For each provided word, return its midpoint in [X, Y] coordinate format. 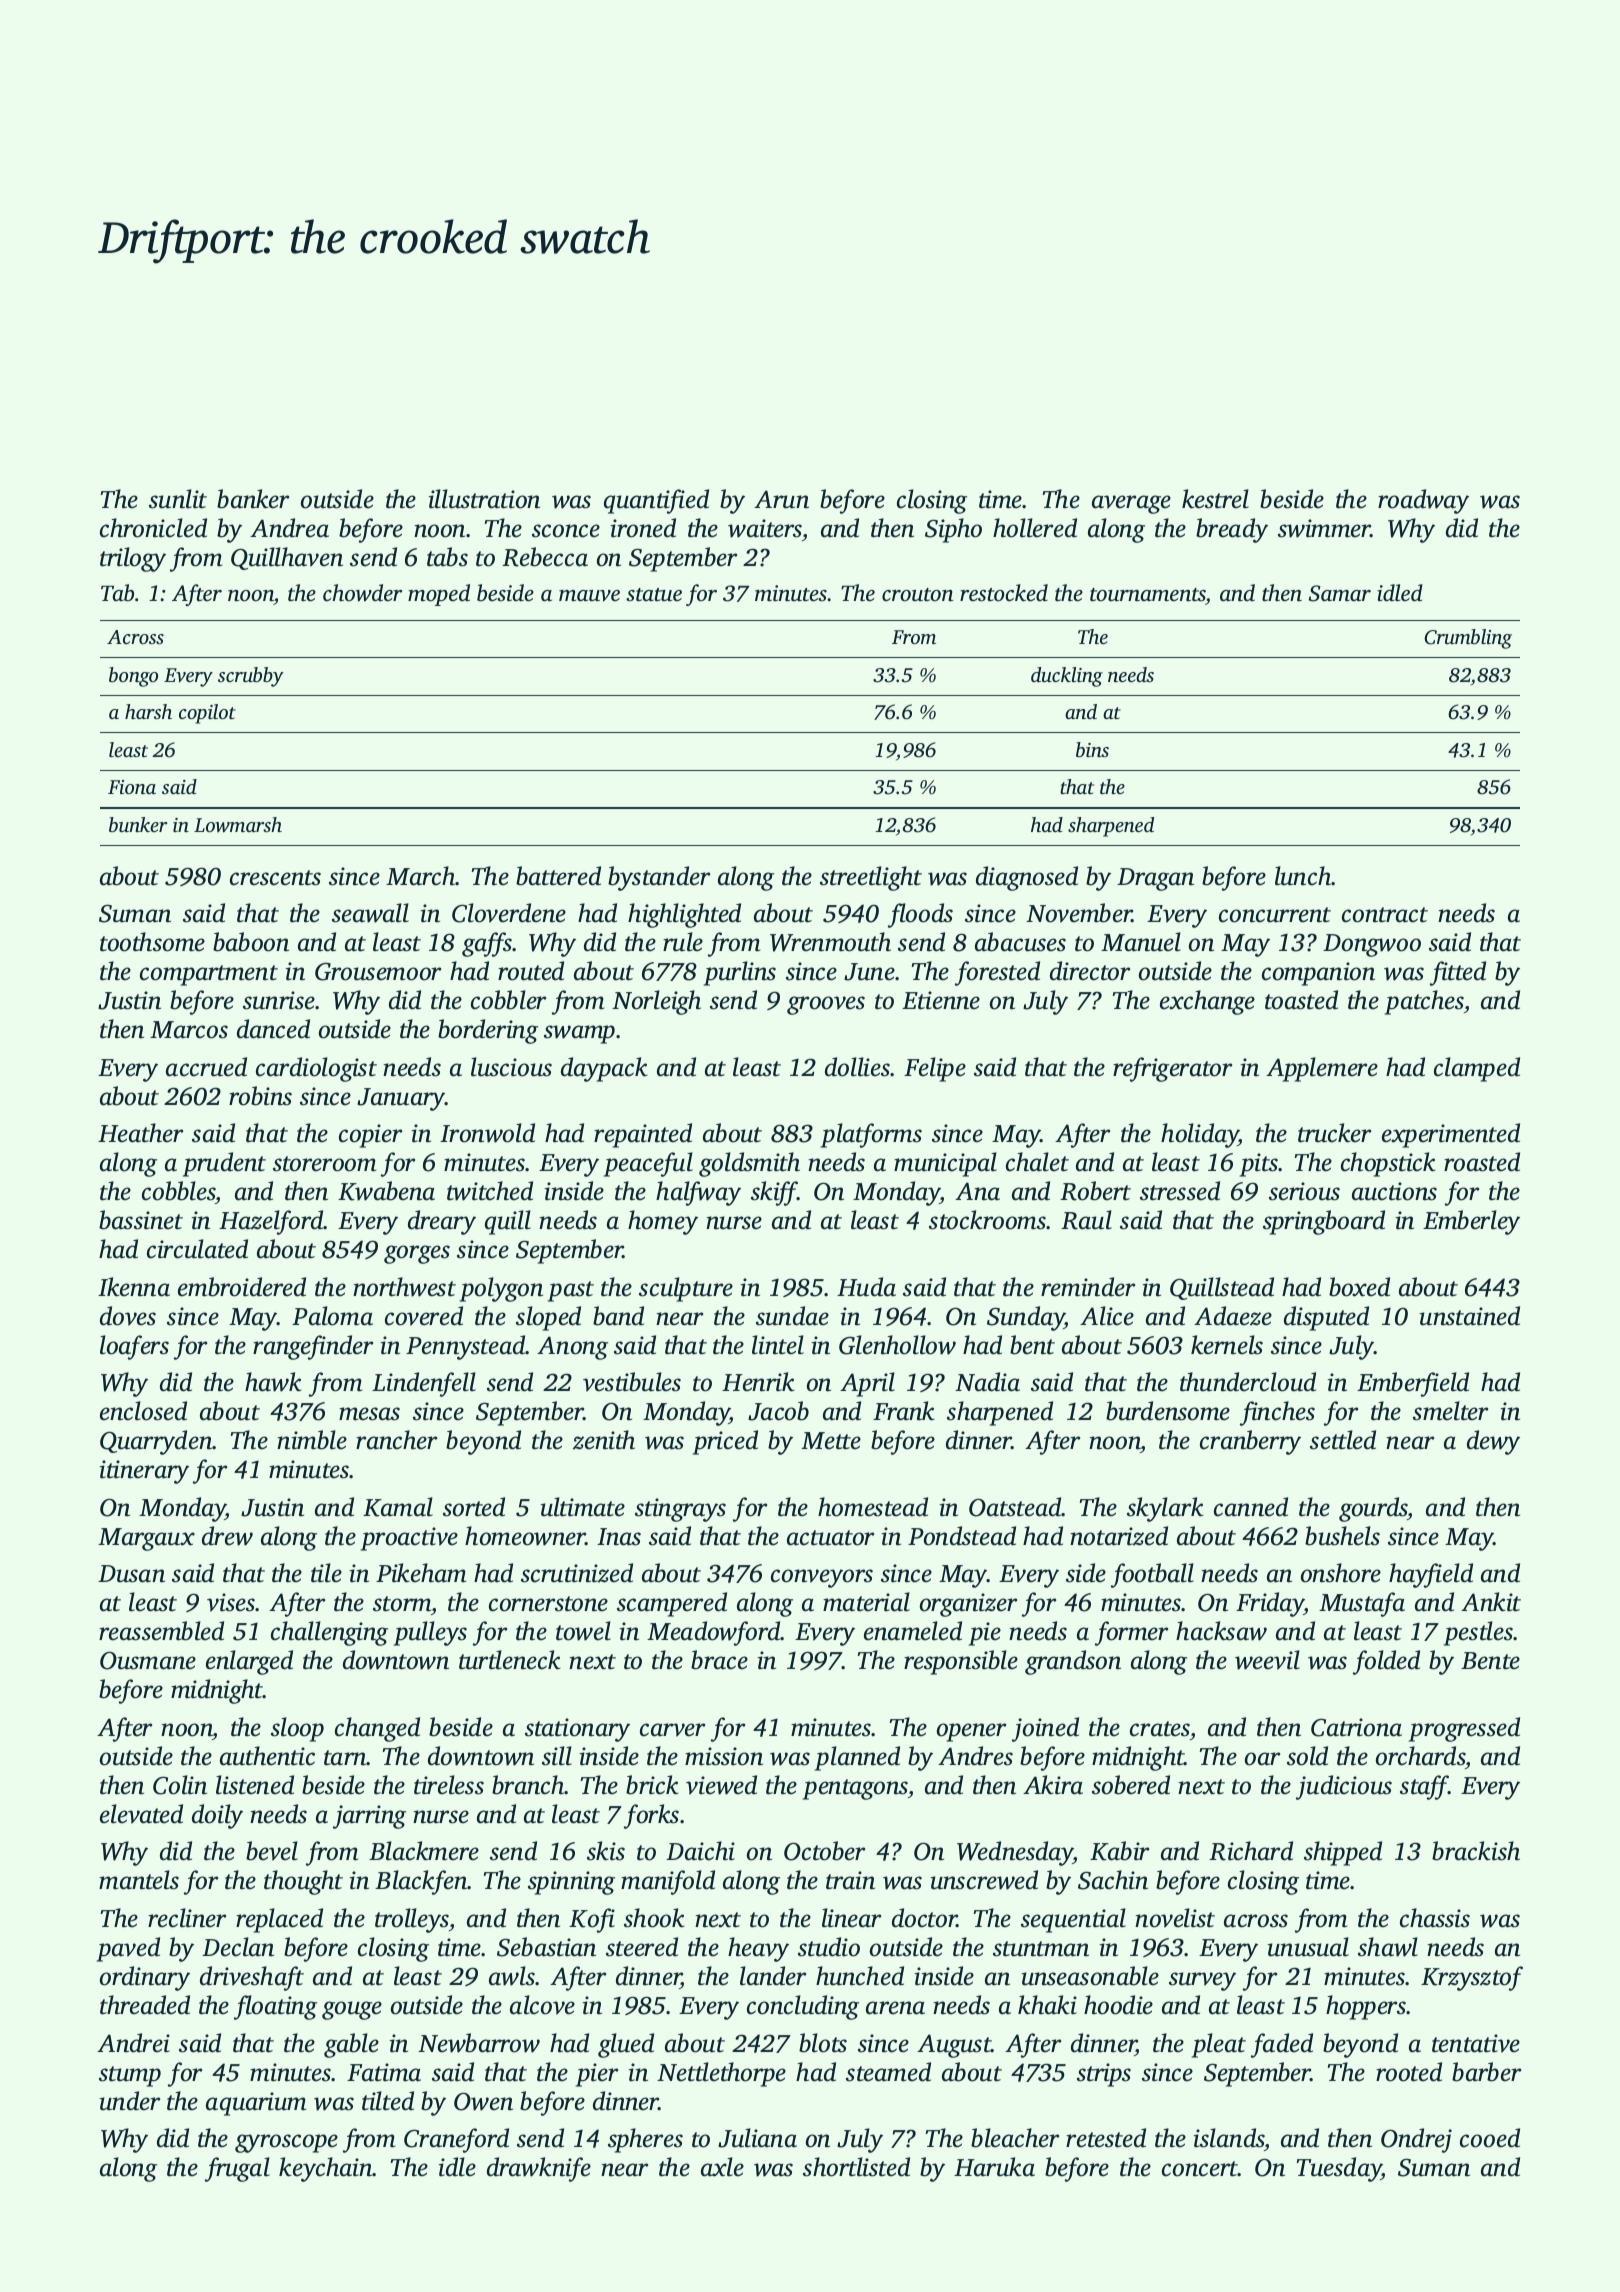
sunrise [279, 1000]
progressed [1464, 1729]
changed [377, 1729]
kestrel [1215, 499]
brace [719, 1660]
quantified [656, 501]
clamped [1477, 1069]
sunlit [178, 499]
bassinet [141, 1220]
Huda [866, 1287]
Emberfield [1413, 1384]
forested [997, 973]
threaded [145, 2005]
